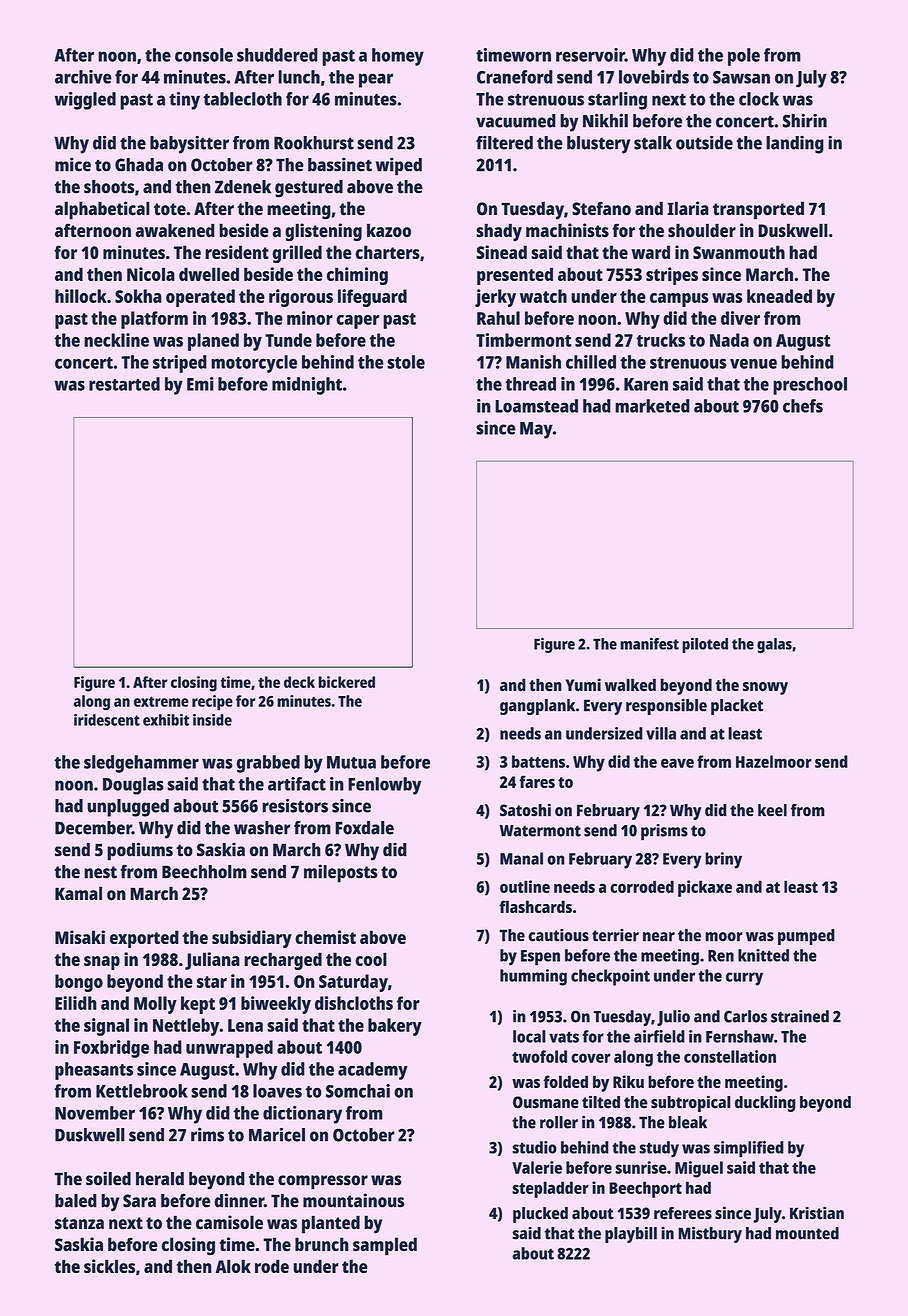 The width and height of the image is (908, 1316). I want to click on exported, so click(144, 939).
